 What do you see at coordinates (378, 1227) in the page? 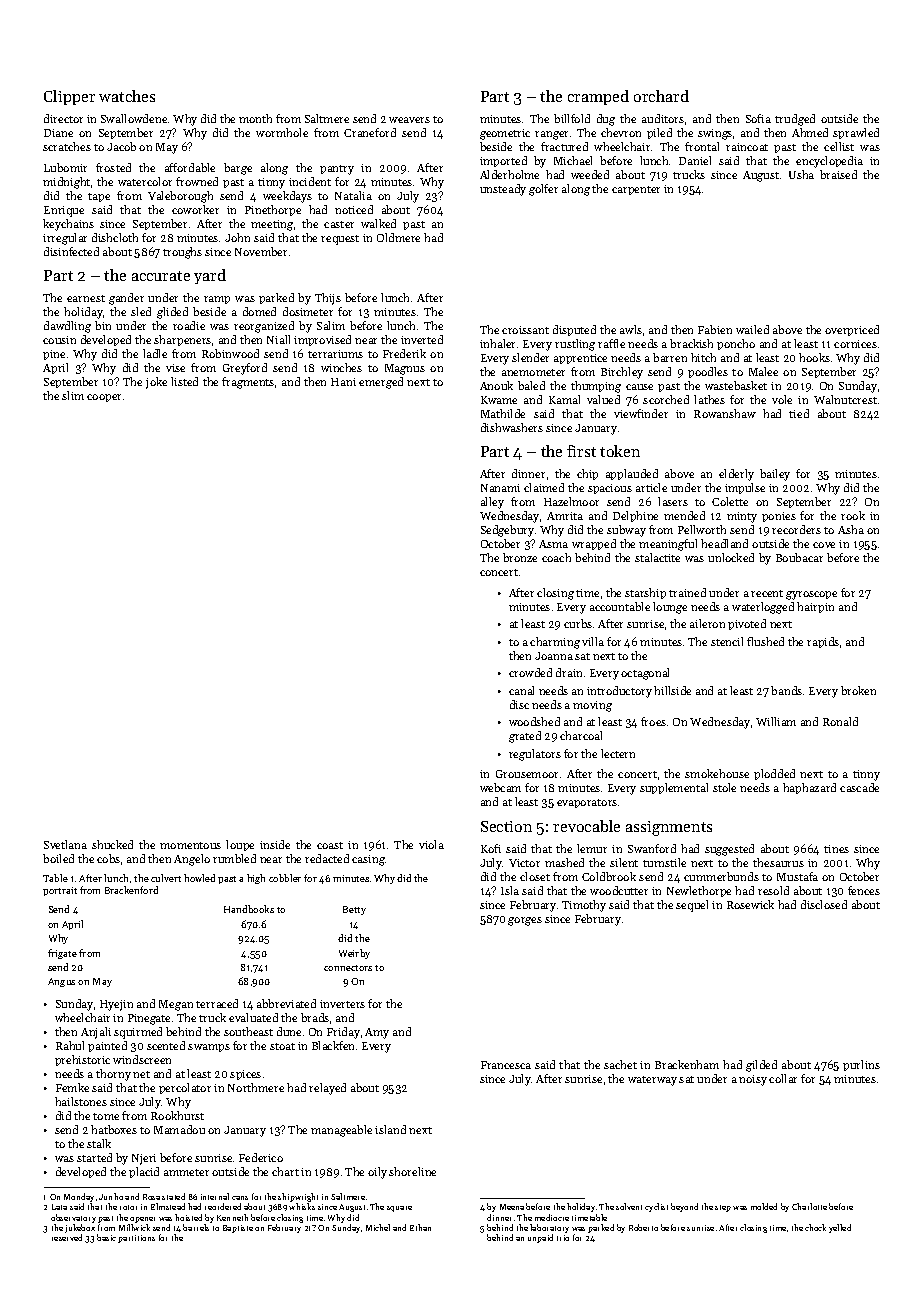
I see `Michel` at bounding box center [378, 1227].
